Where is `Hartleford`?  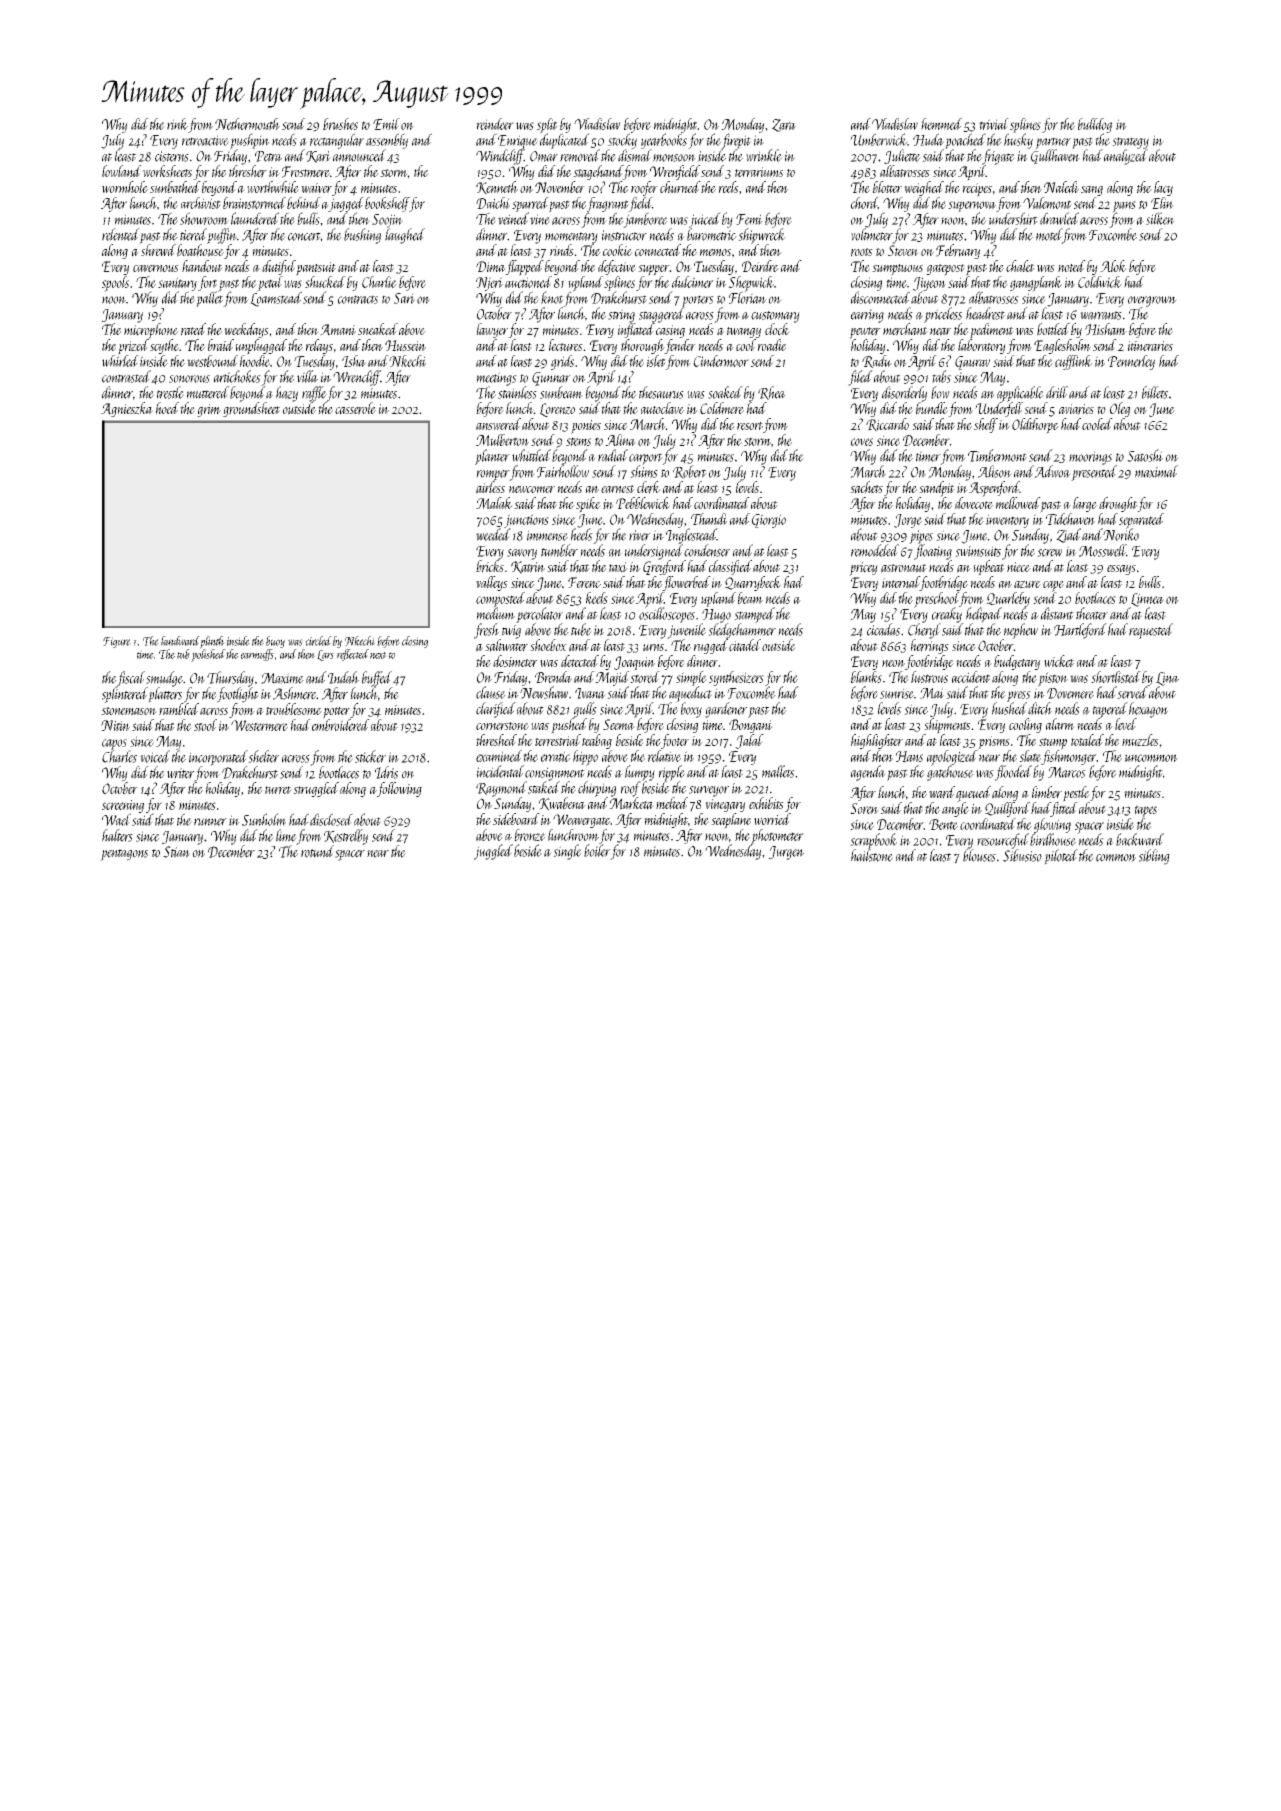 Hartleford is located at coordinates (1080, 631).
